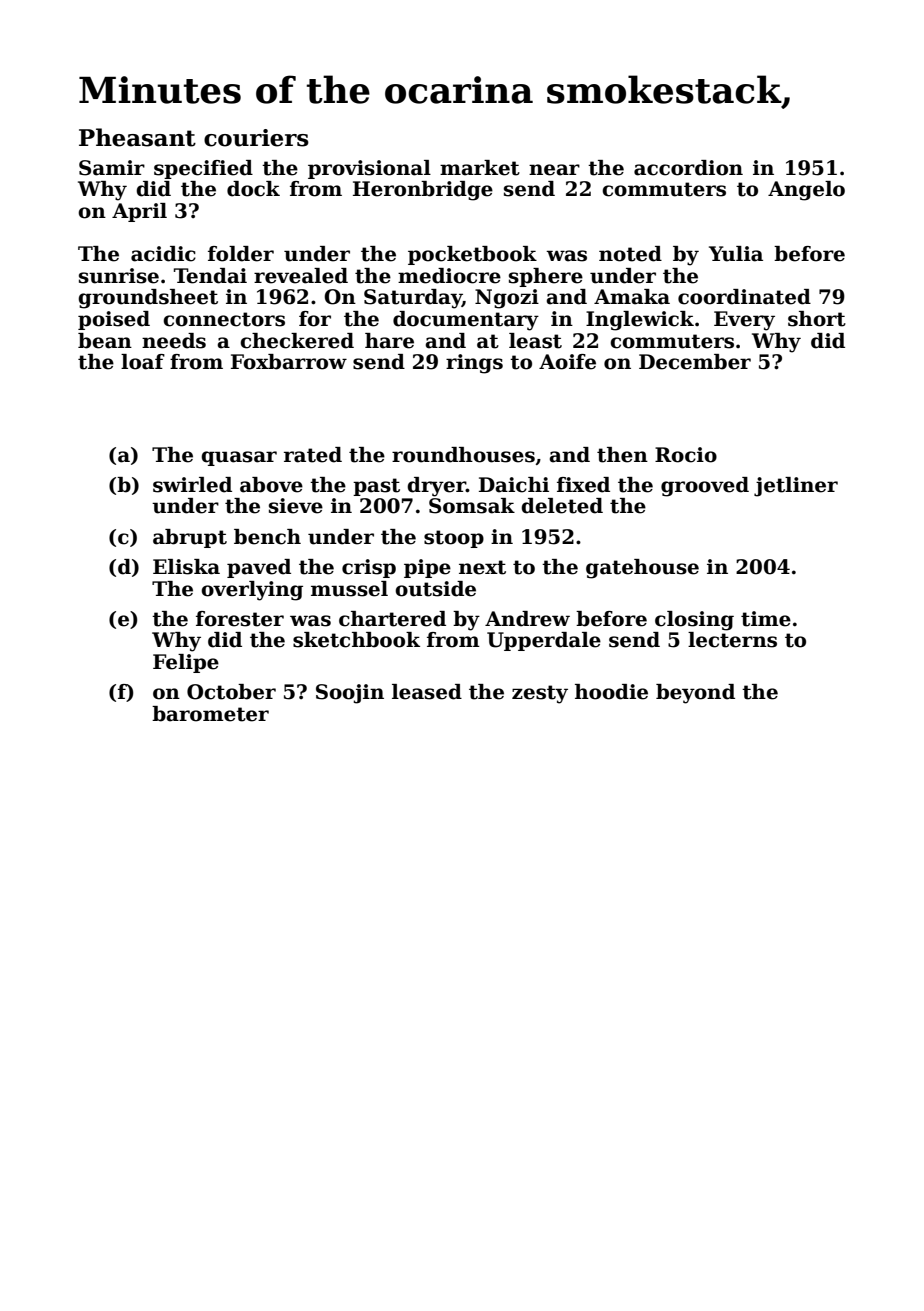 This screenshot has width=924, height=1311. What do you see at coordinates (688, 168) in the screenshot?
I see `accordion` at bounding box center [688, 168].
